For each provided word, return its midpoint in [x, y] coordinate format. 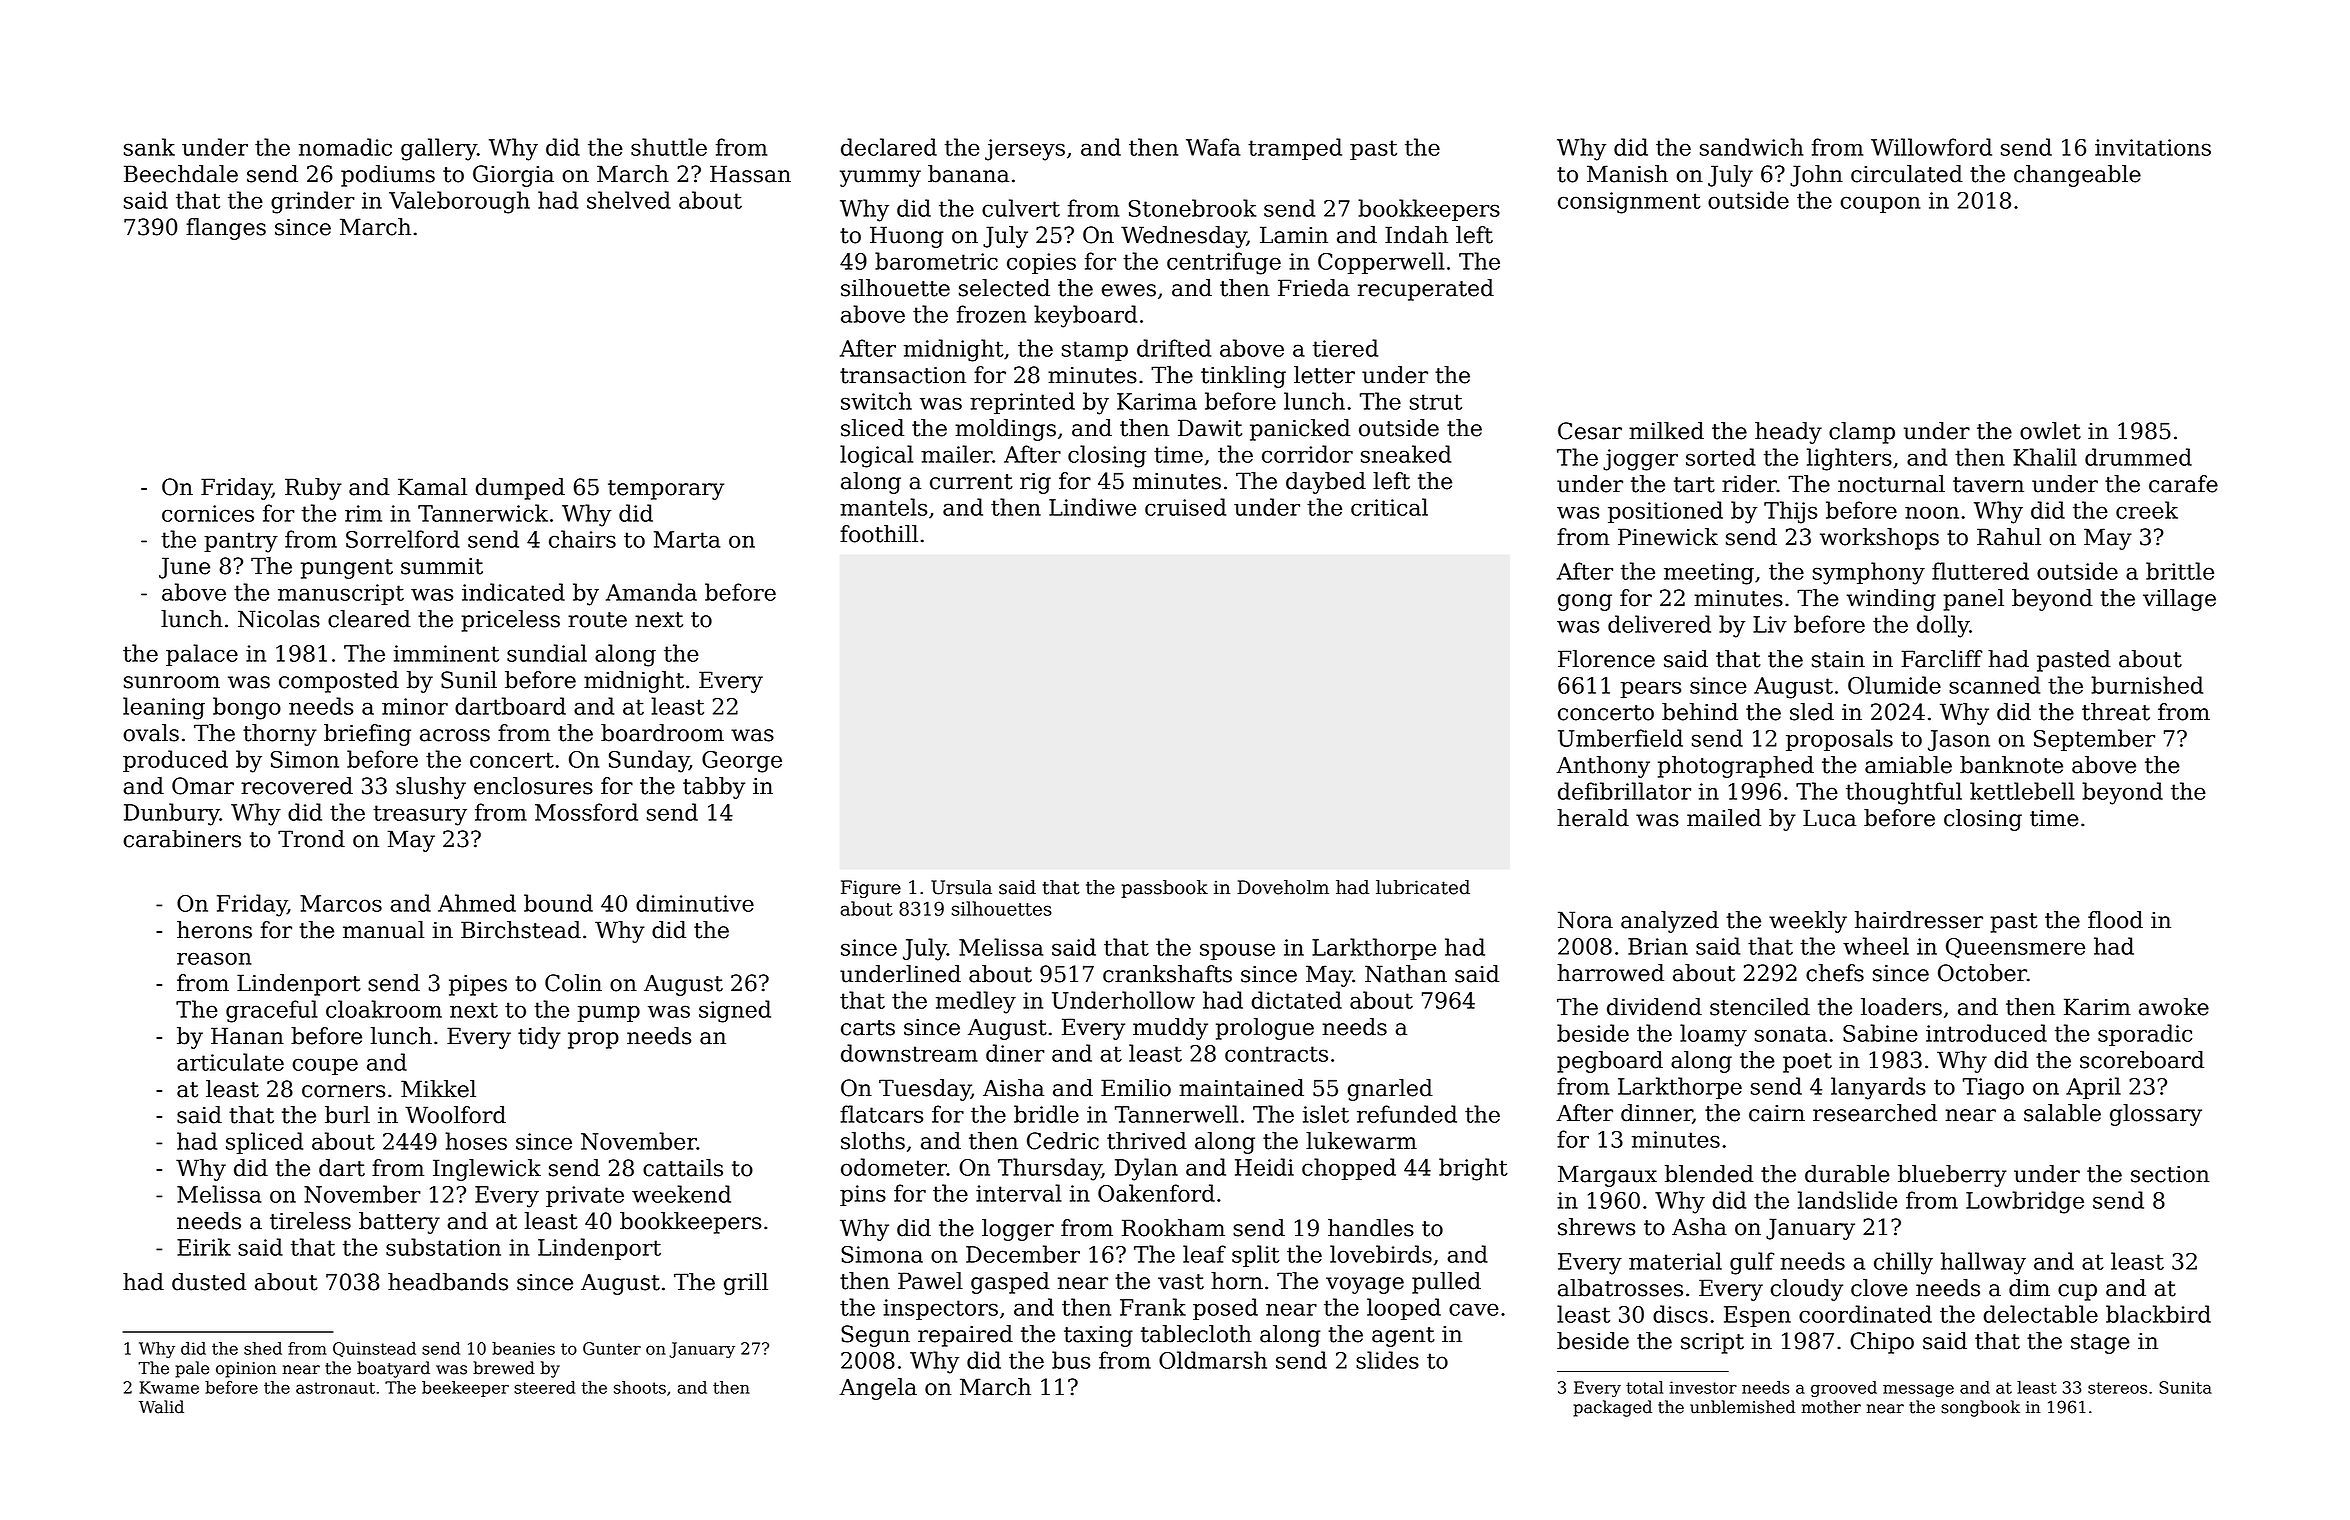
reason [214, 958]
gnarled [1390, 1090]
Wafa [1213, 147]
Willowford [1931, 147]
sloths [873, 1141]
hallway [1983, 1263]
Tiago [1993, 1089]
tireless [310, 1221]
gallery [439, 149]
